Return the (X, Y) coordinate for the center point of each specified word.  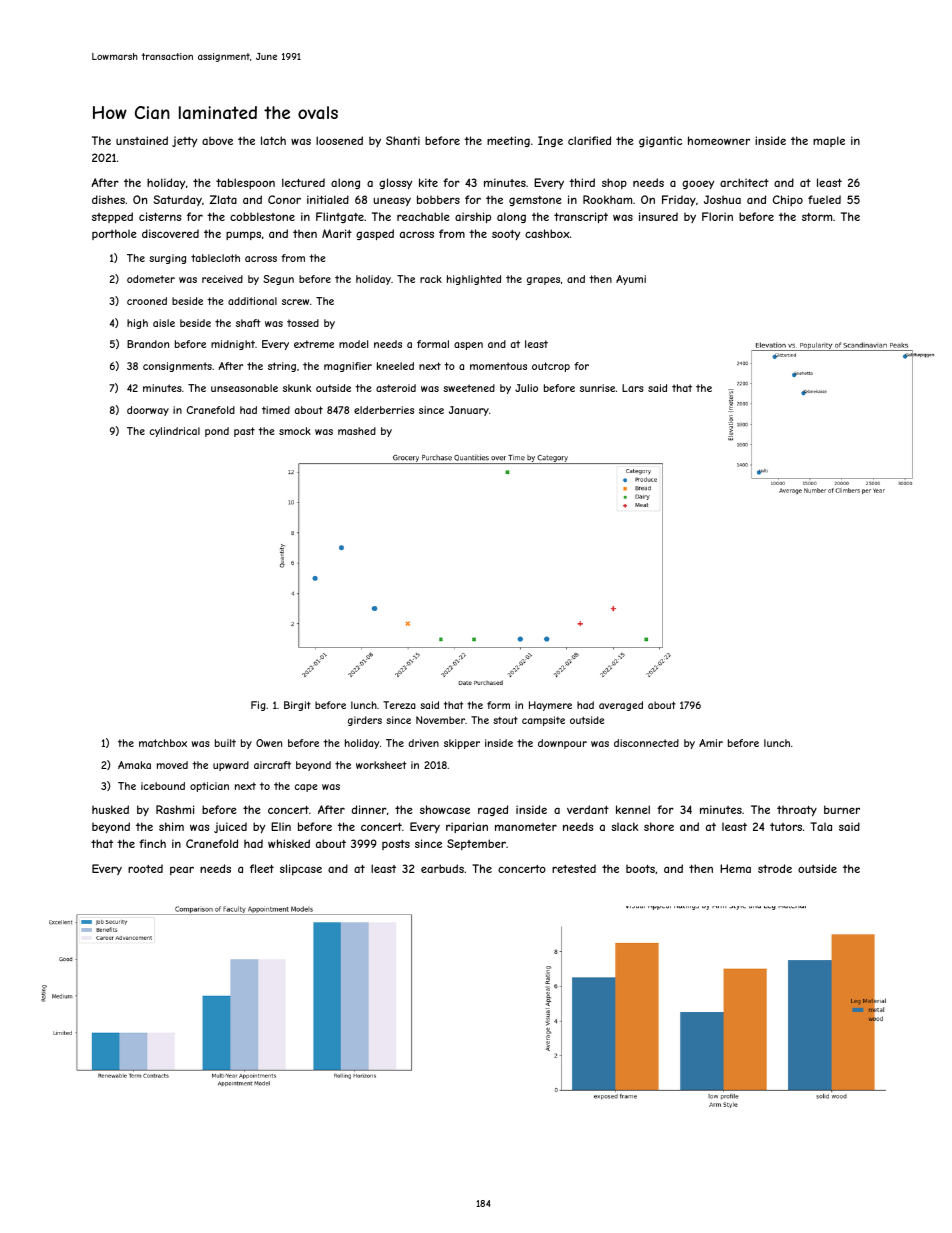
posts (396, 845)
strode (775, 868)
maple (829, 141)
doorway (148, 411)
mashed (357, 431)
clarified (589, 140)
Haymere (550, 706)
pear (182, 870)
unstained (142, 140)
